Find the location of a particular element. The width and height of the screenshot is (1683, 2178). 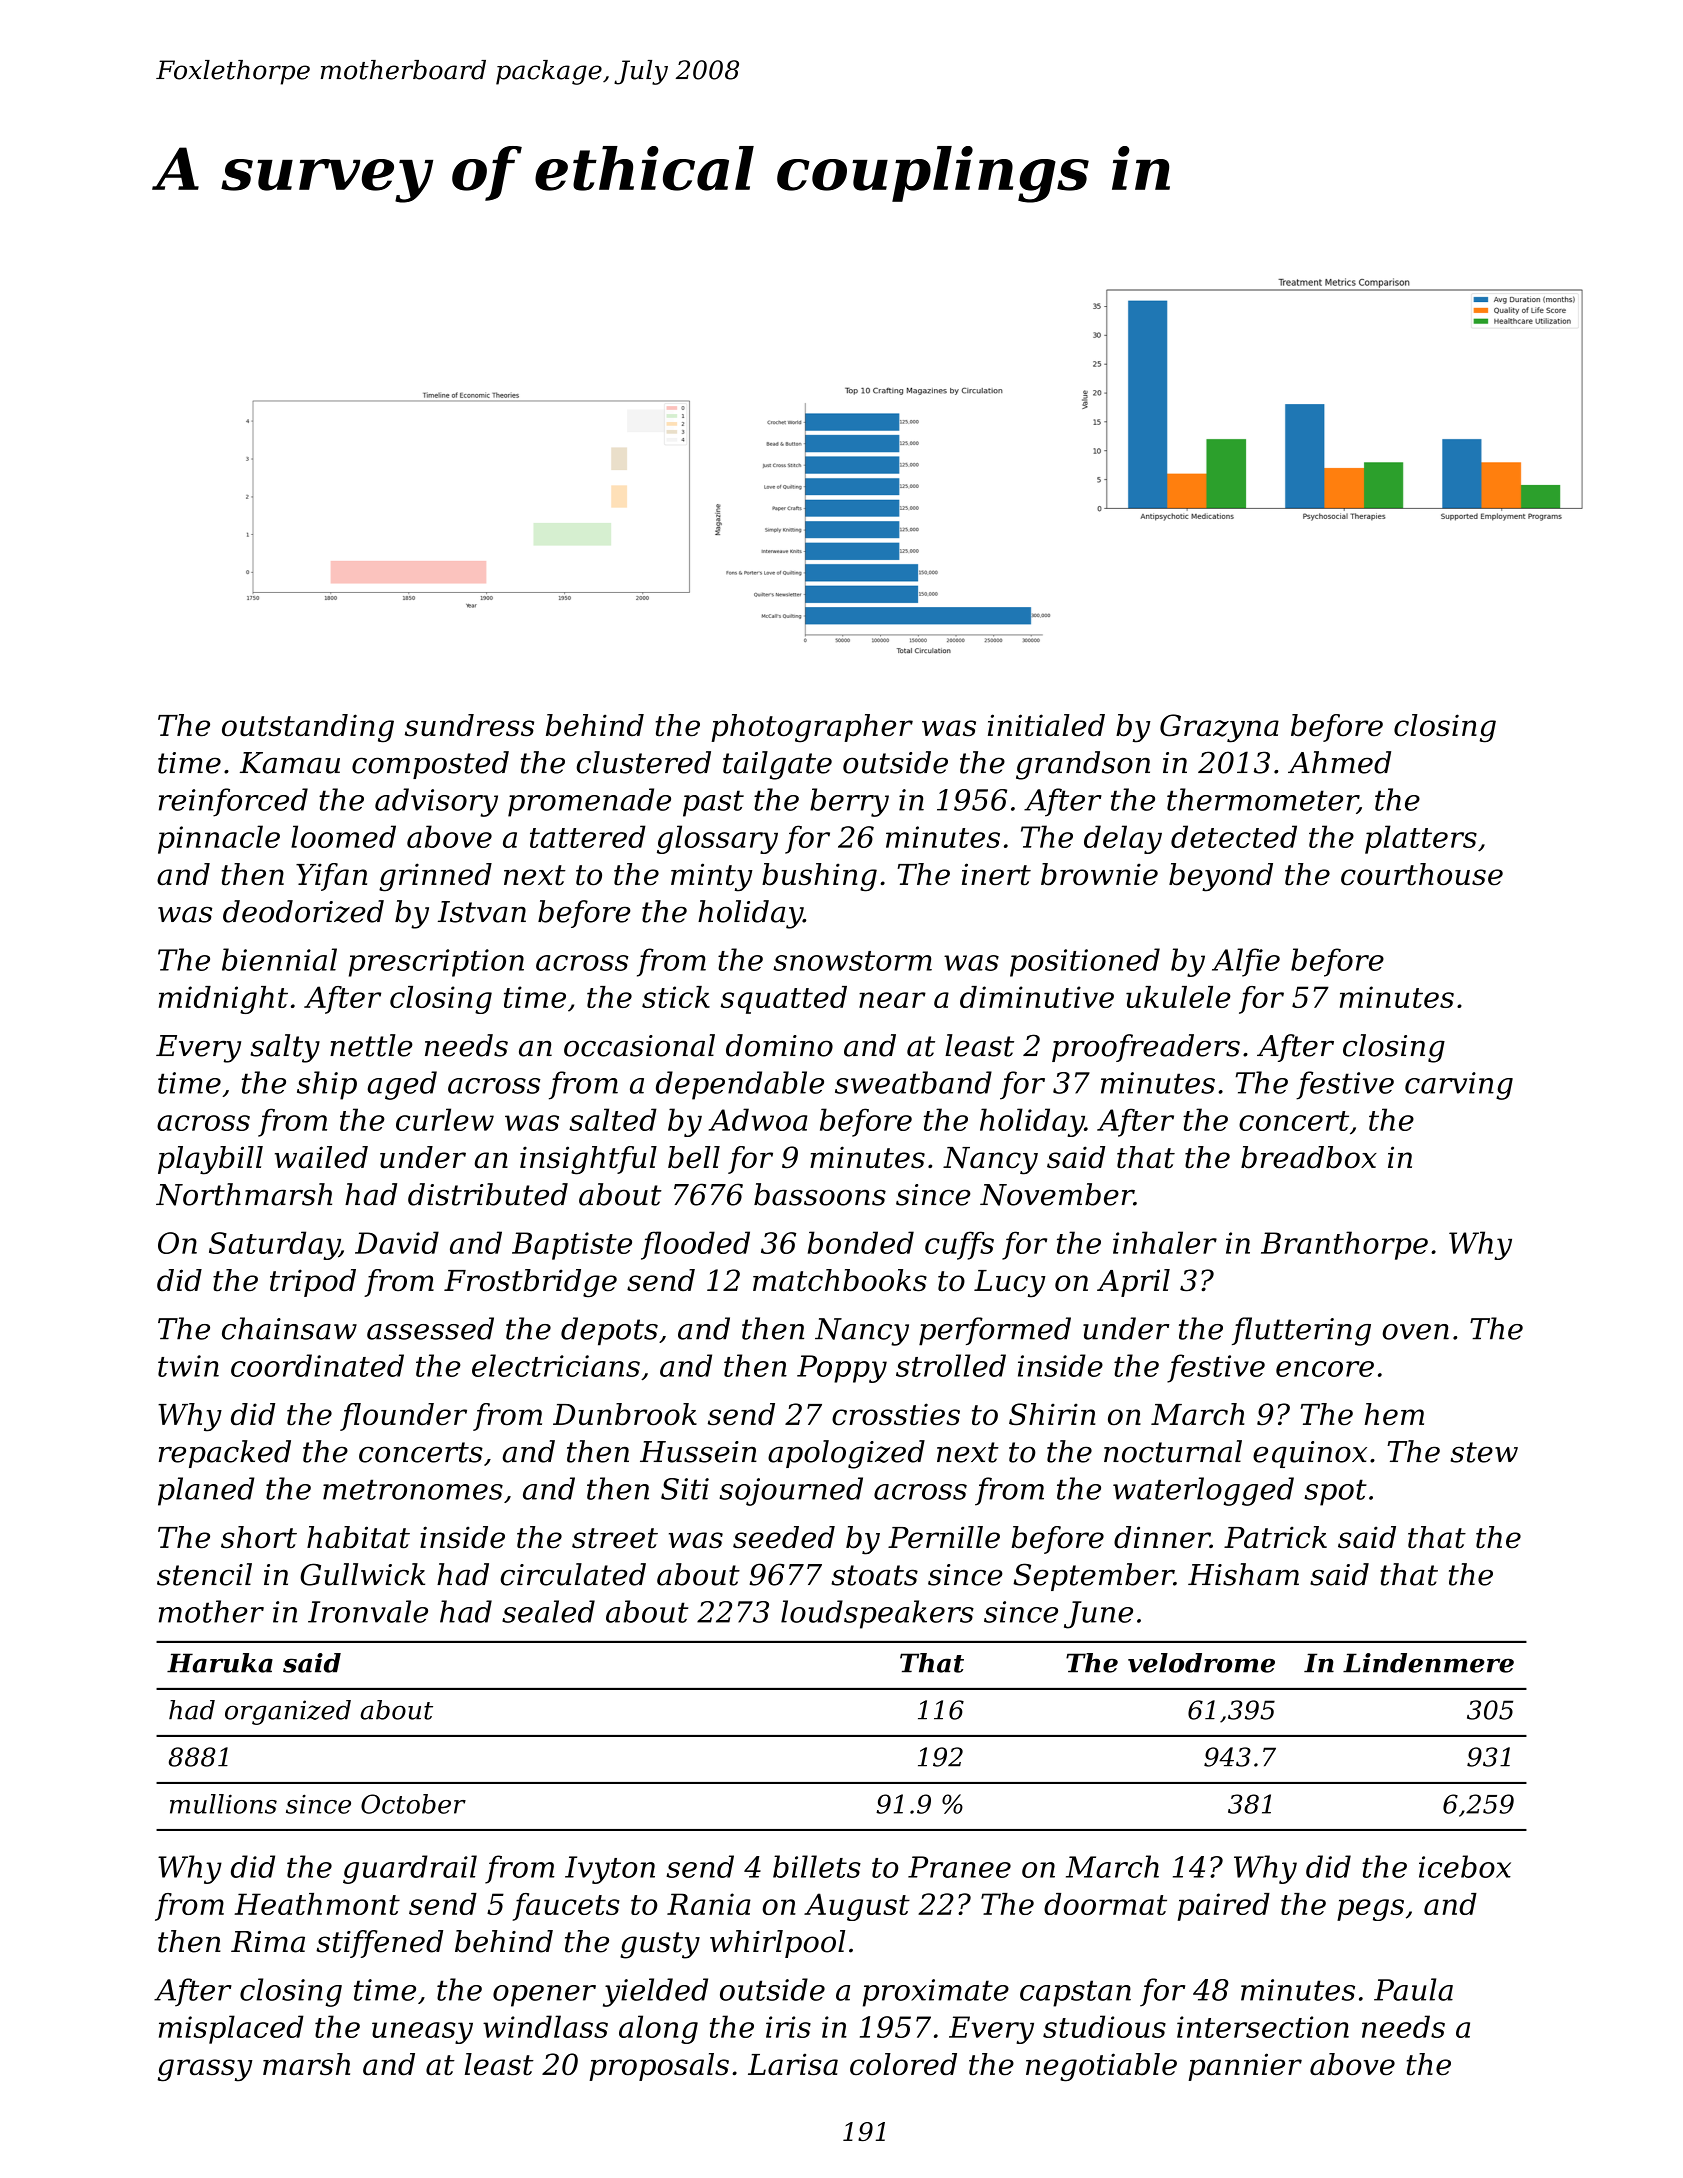

midnight is located at coordinates (223, 1000).
